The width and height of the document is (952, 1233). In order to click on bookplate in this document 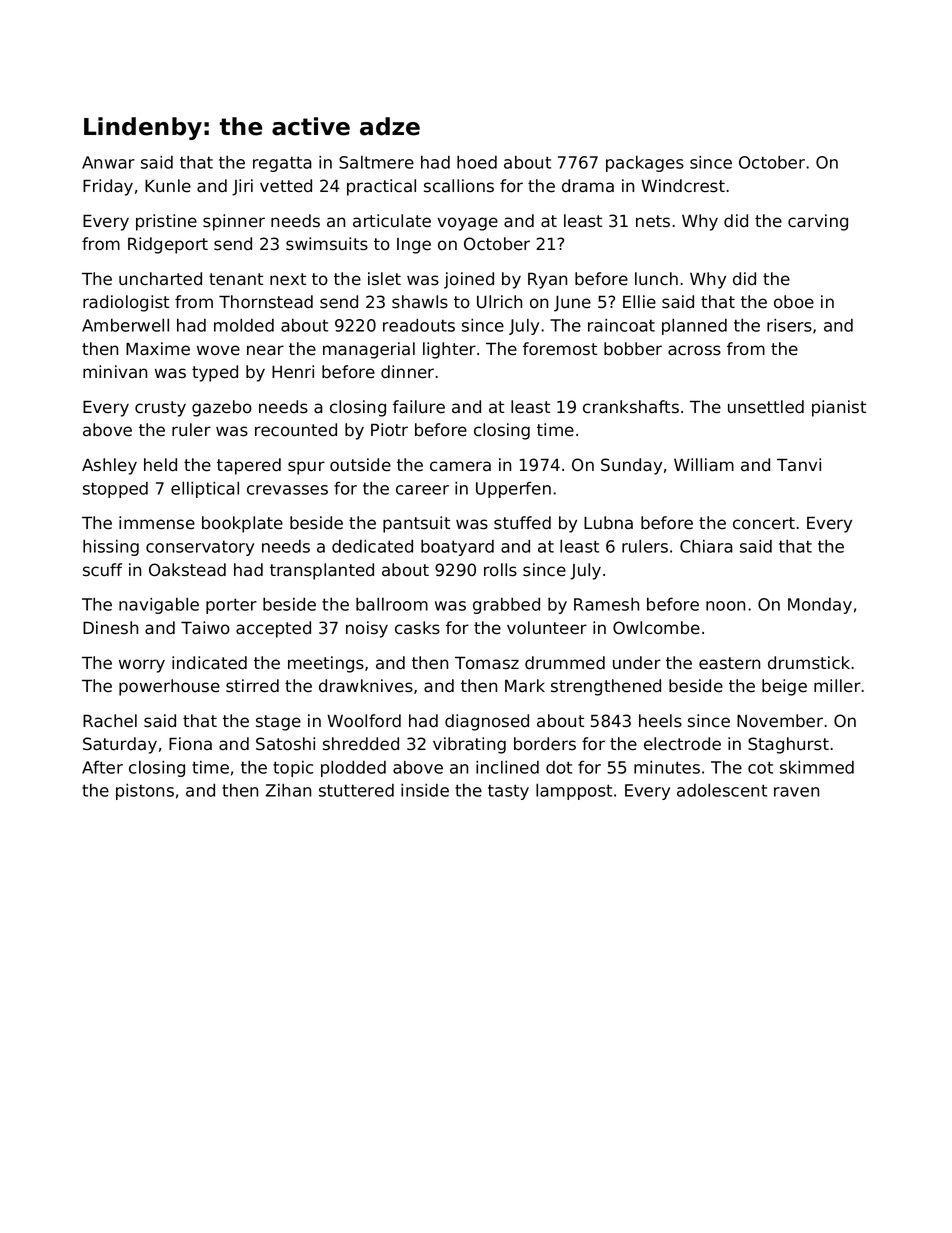, I will do `click(242, 524)`.
